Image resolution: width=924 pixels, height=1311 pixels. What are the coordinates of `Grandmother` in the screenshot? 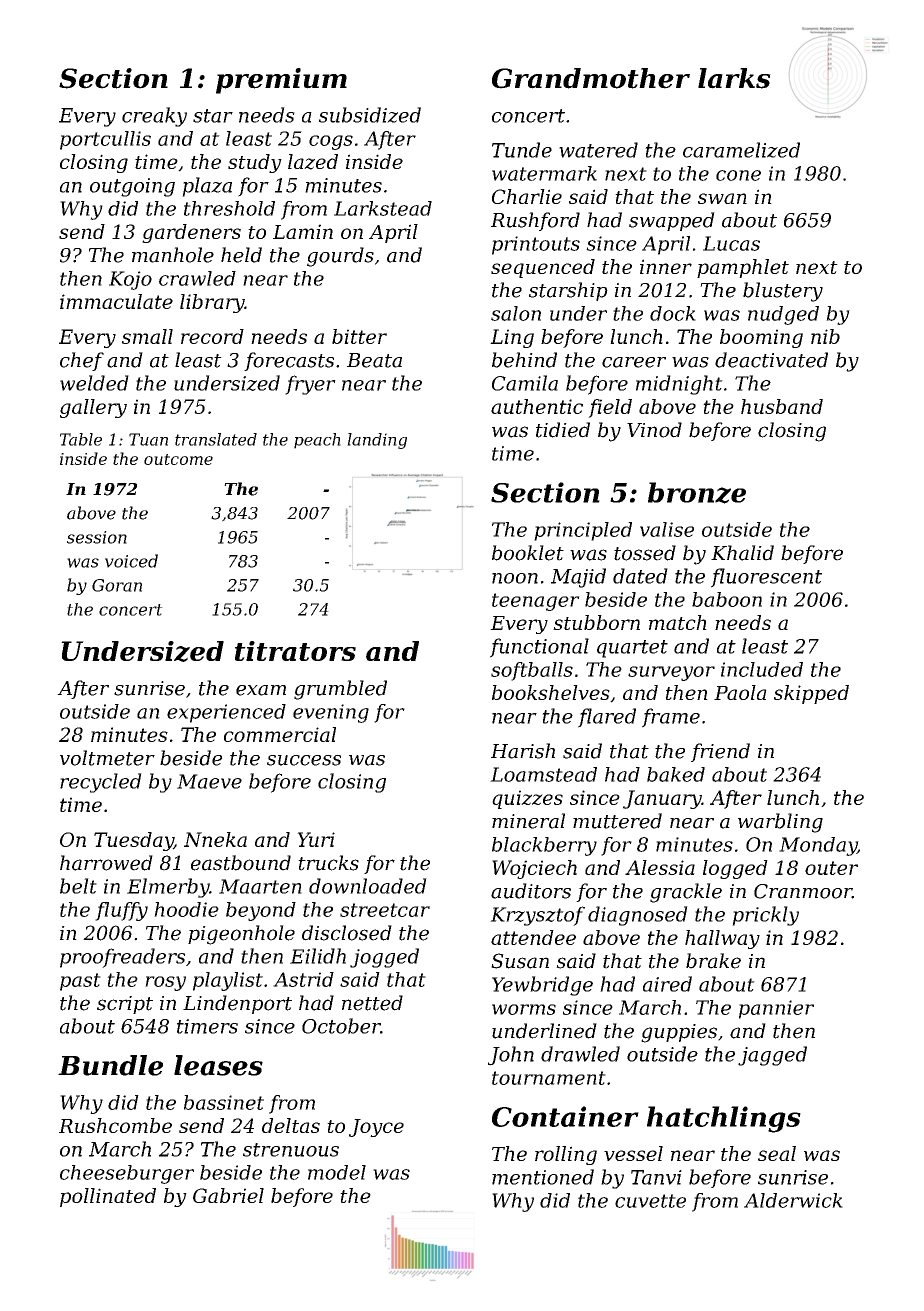 It's located at (591, 78).
